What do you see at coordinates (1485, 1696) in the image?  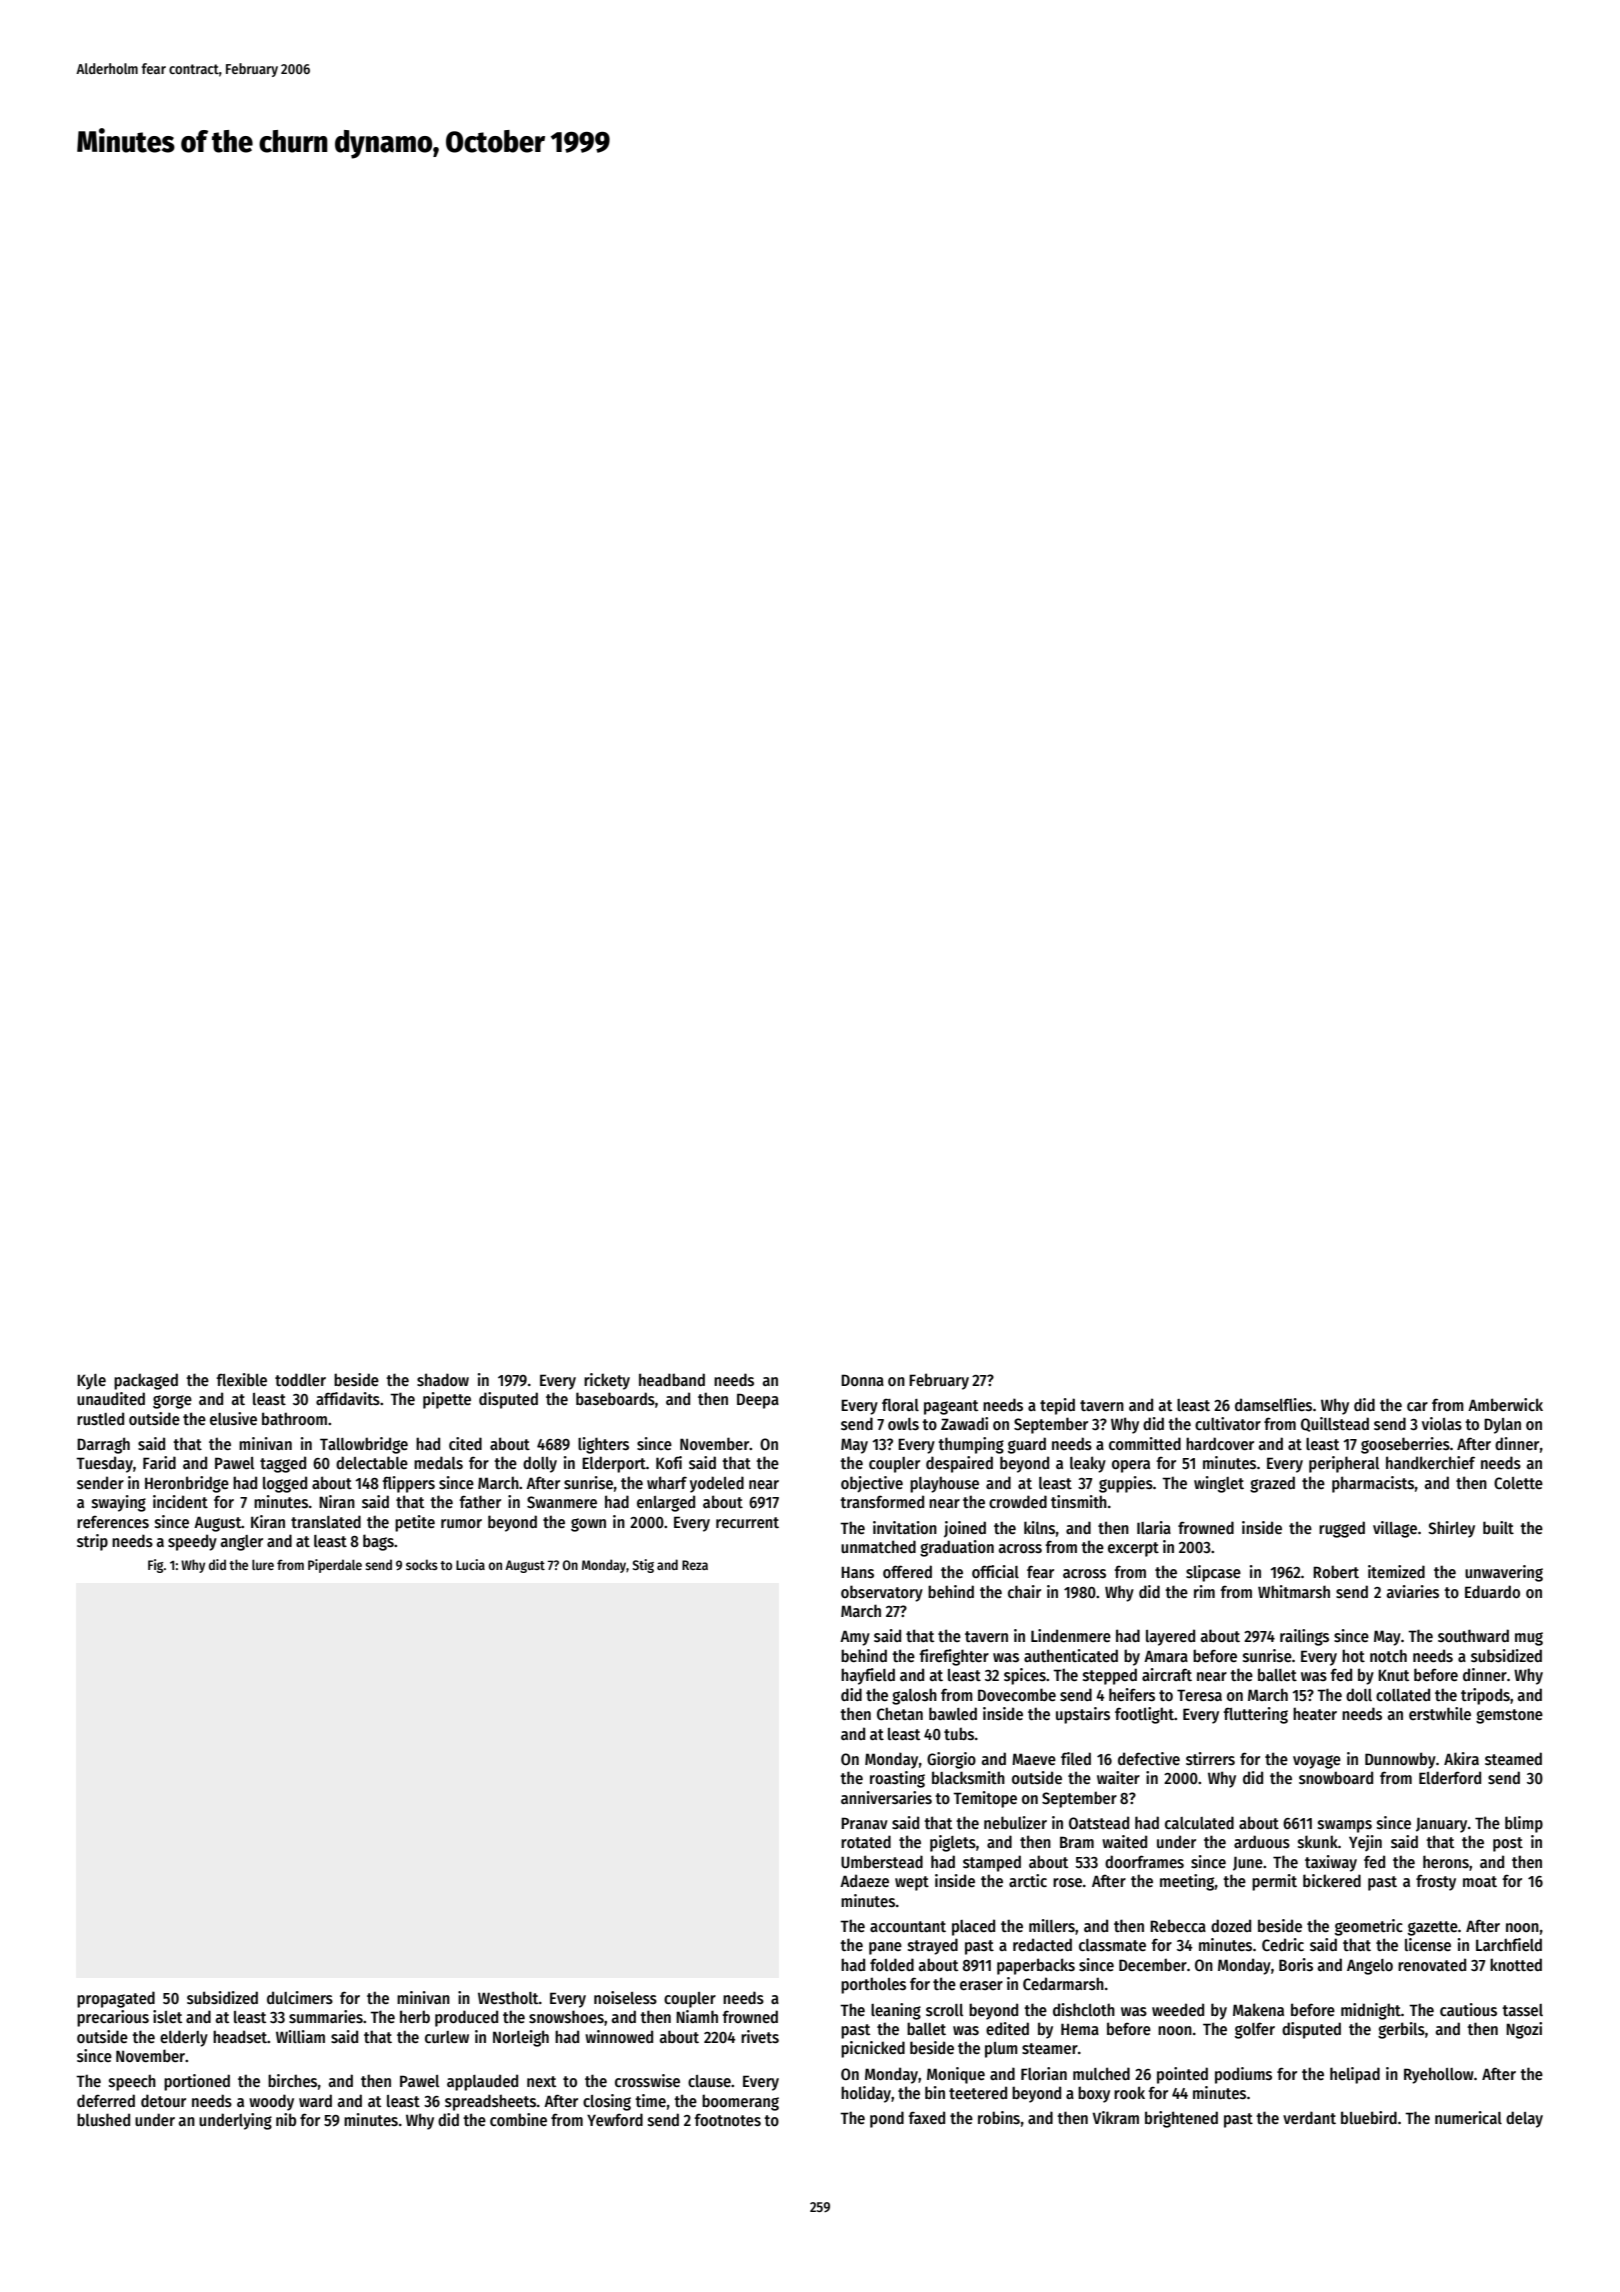 I see `tripods` at bounding box center [1485, 1696].
